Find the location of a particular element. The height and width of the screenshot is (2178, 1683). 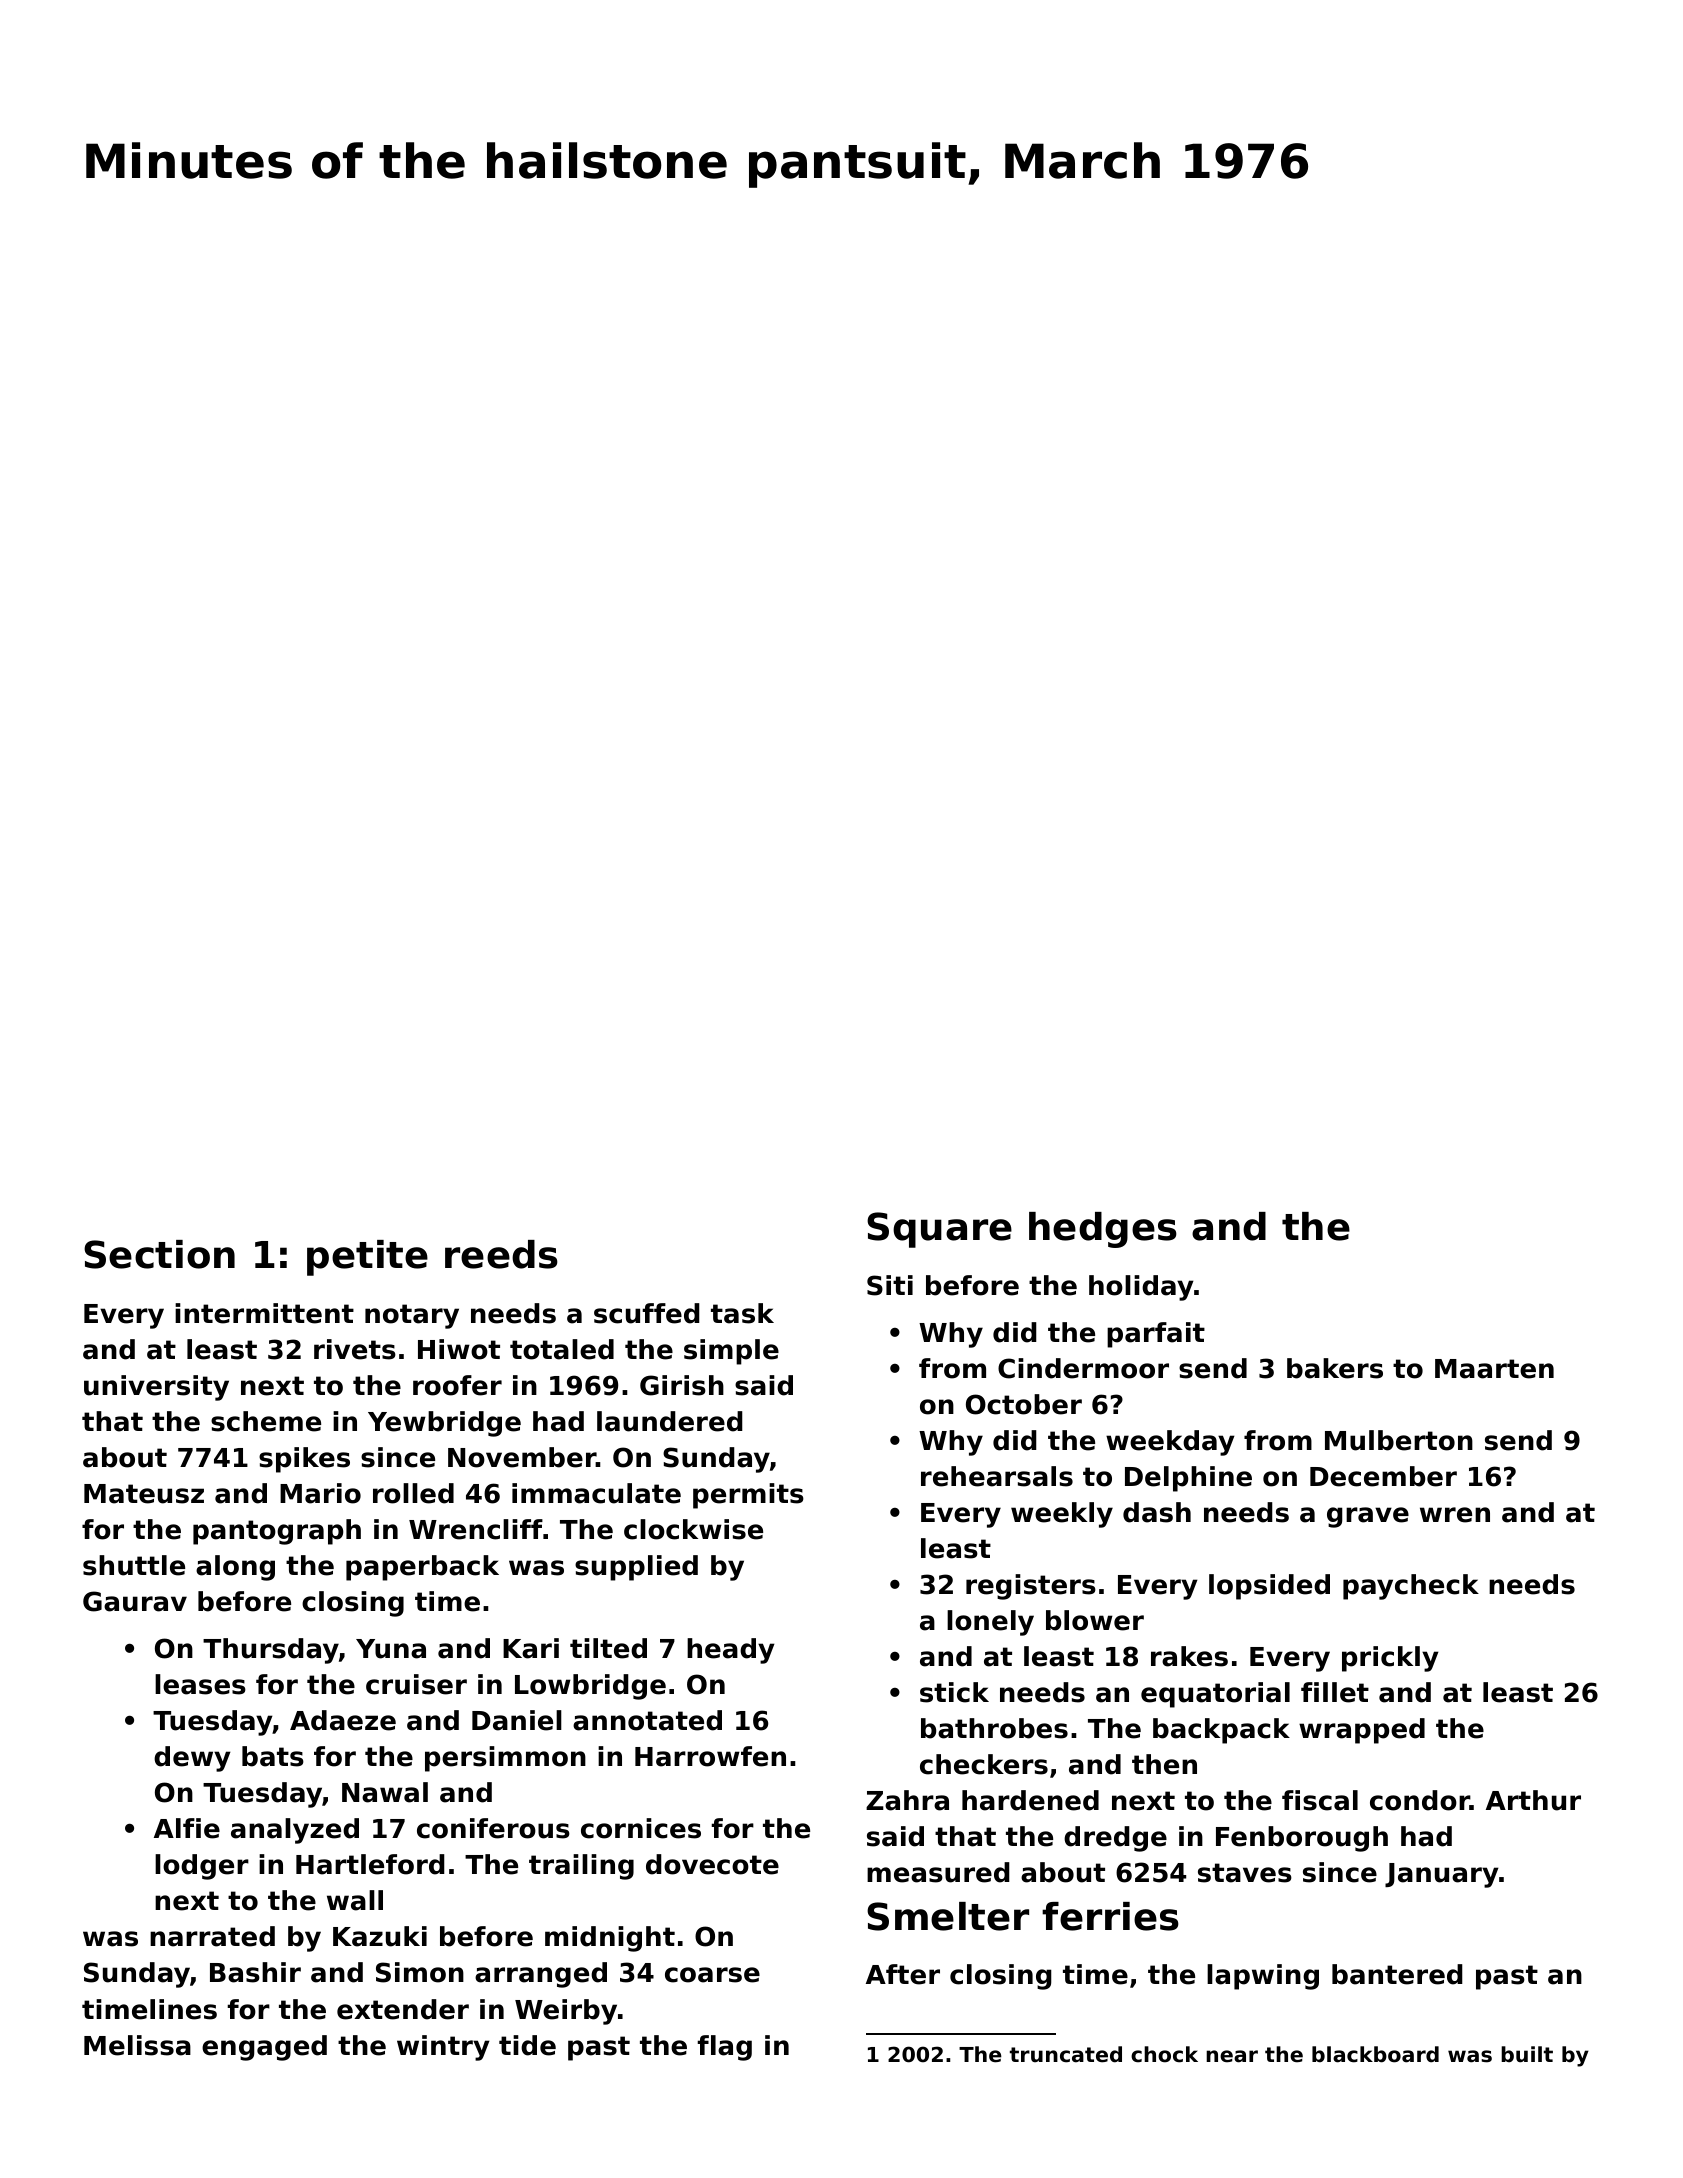

roofer is located at coordinates (457, 1385).
